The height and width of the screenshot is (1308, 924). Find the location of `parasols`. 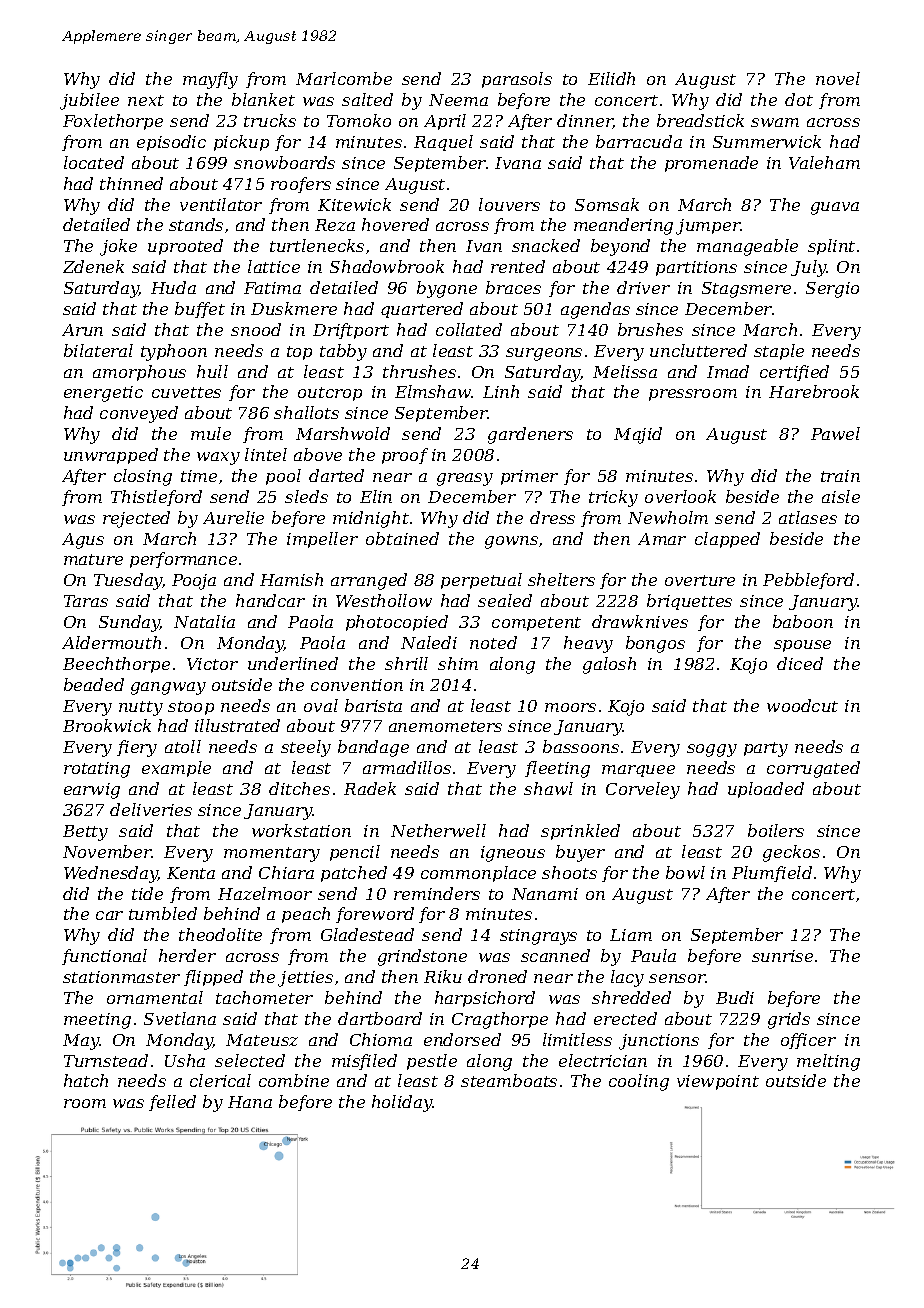

parasols is located at coordinates (517, 80).
